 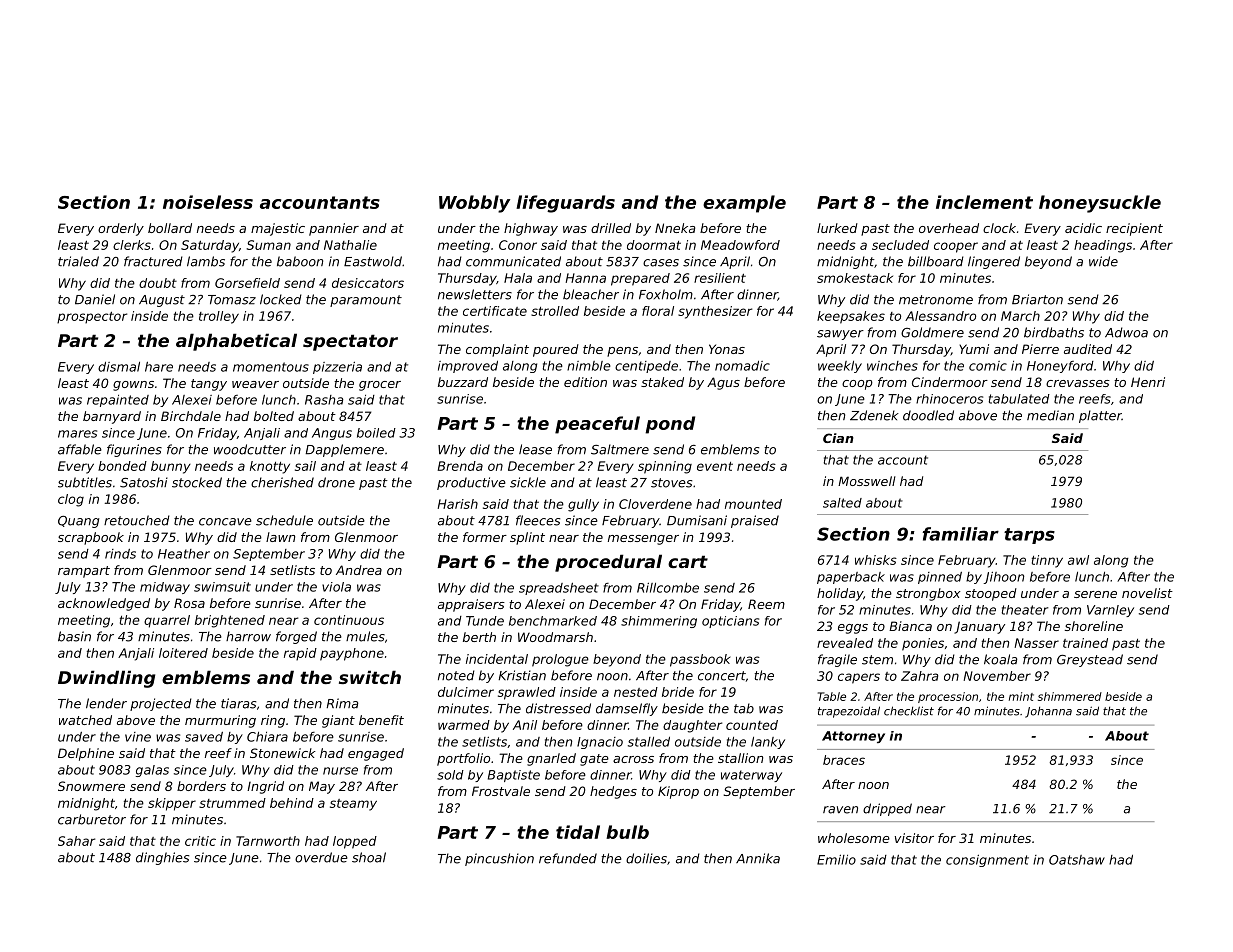 What do you see at coordinates (538, 520) in the page?
I see `fleeces` at bounding box center [538, 520].
